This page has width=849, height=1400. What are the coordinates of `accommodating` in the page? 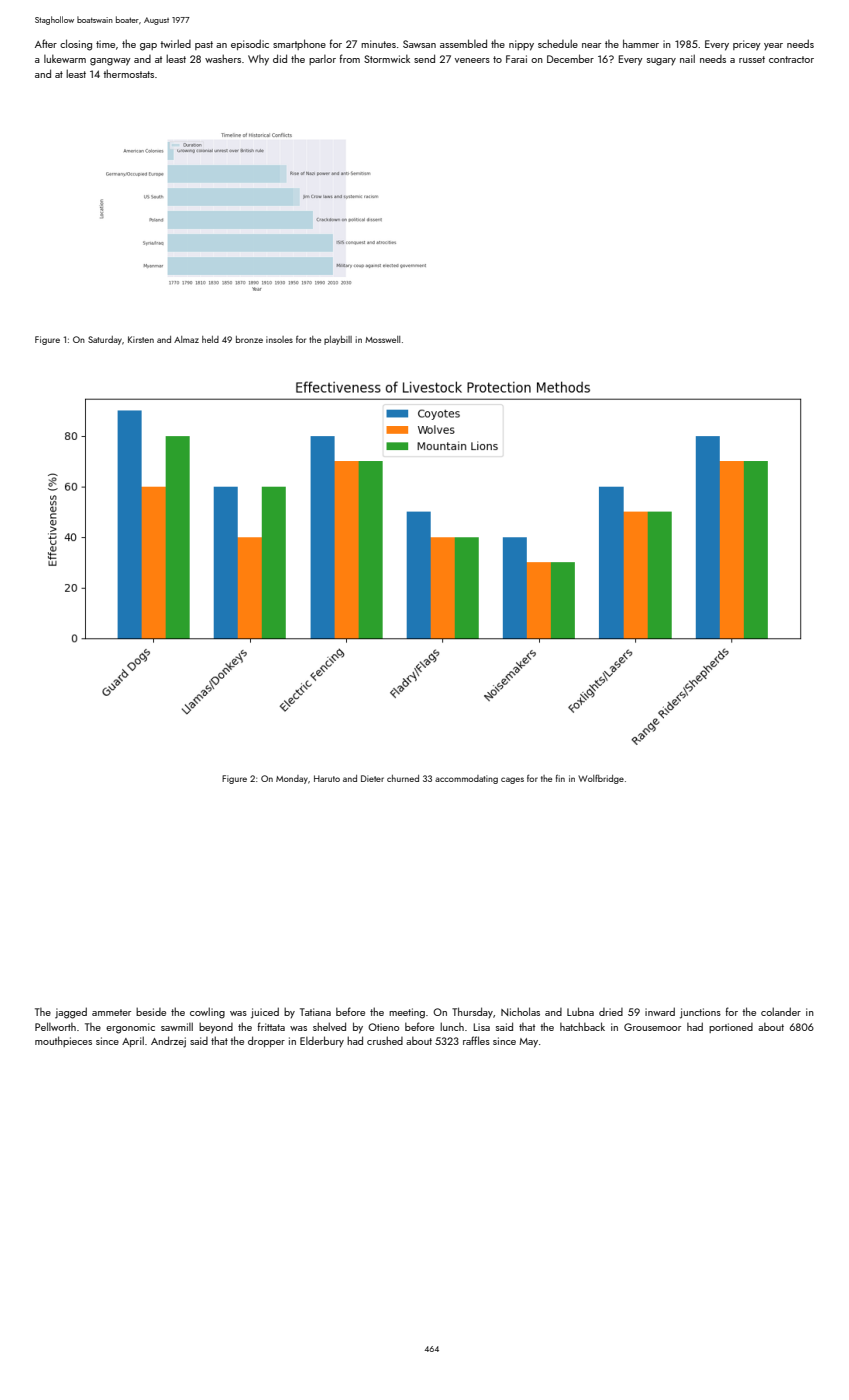 It's located at (466, 779).
